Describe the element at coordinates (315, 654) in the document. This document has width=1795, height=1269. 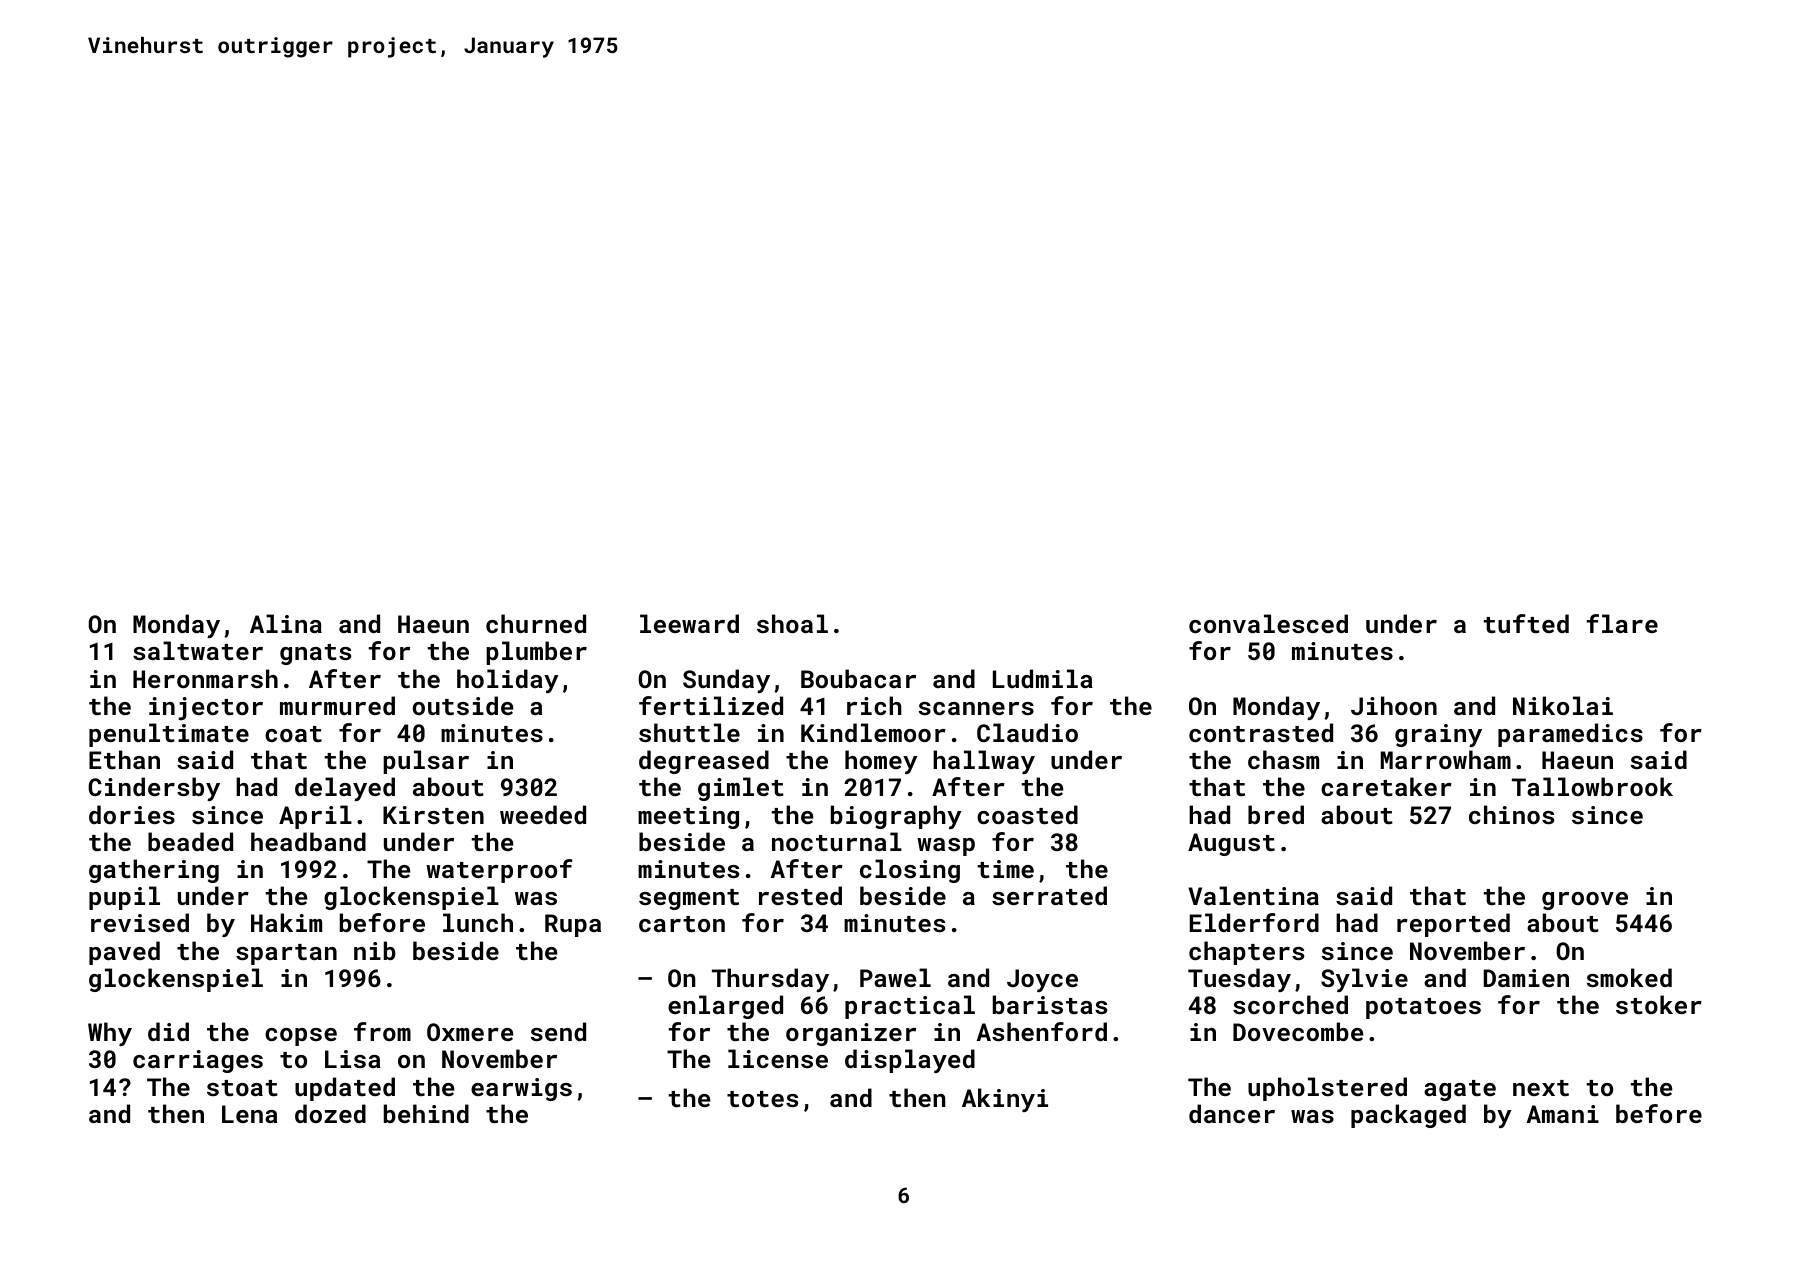
I see `gnats` at that location.
